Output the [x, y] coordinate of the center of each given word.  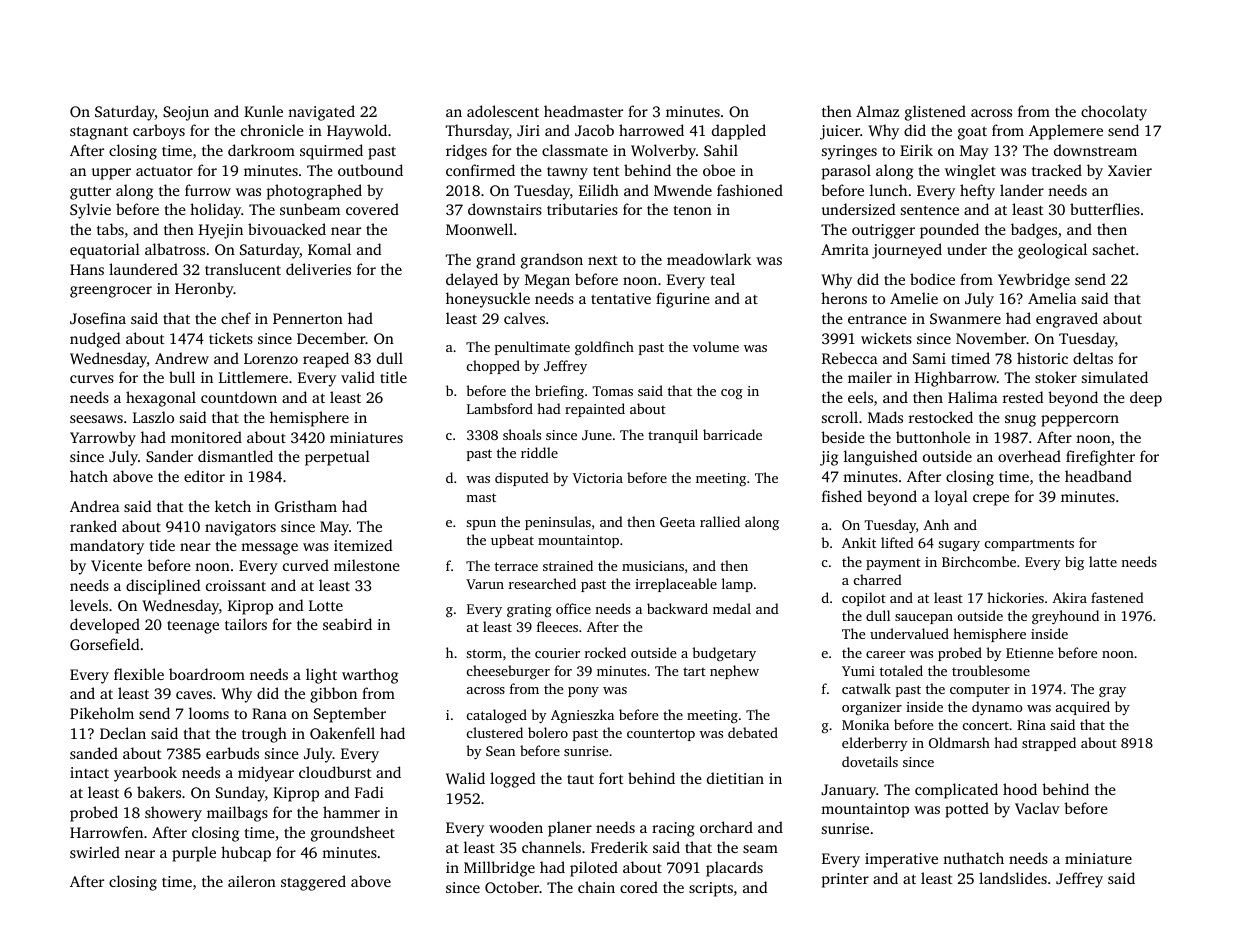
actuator [164, 171]
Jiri [528, 130]
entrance [877, 319]
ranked [93, 526]
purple [194, 854]
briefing [559, 392]
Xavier [1130, 170]
